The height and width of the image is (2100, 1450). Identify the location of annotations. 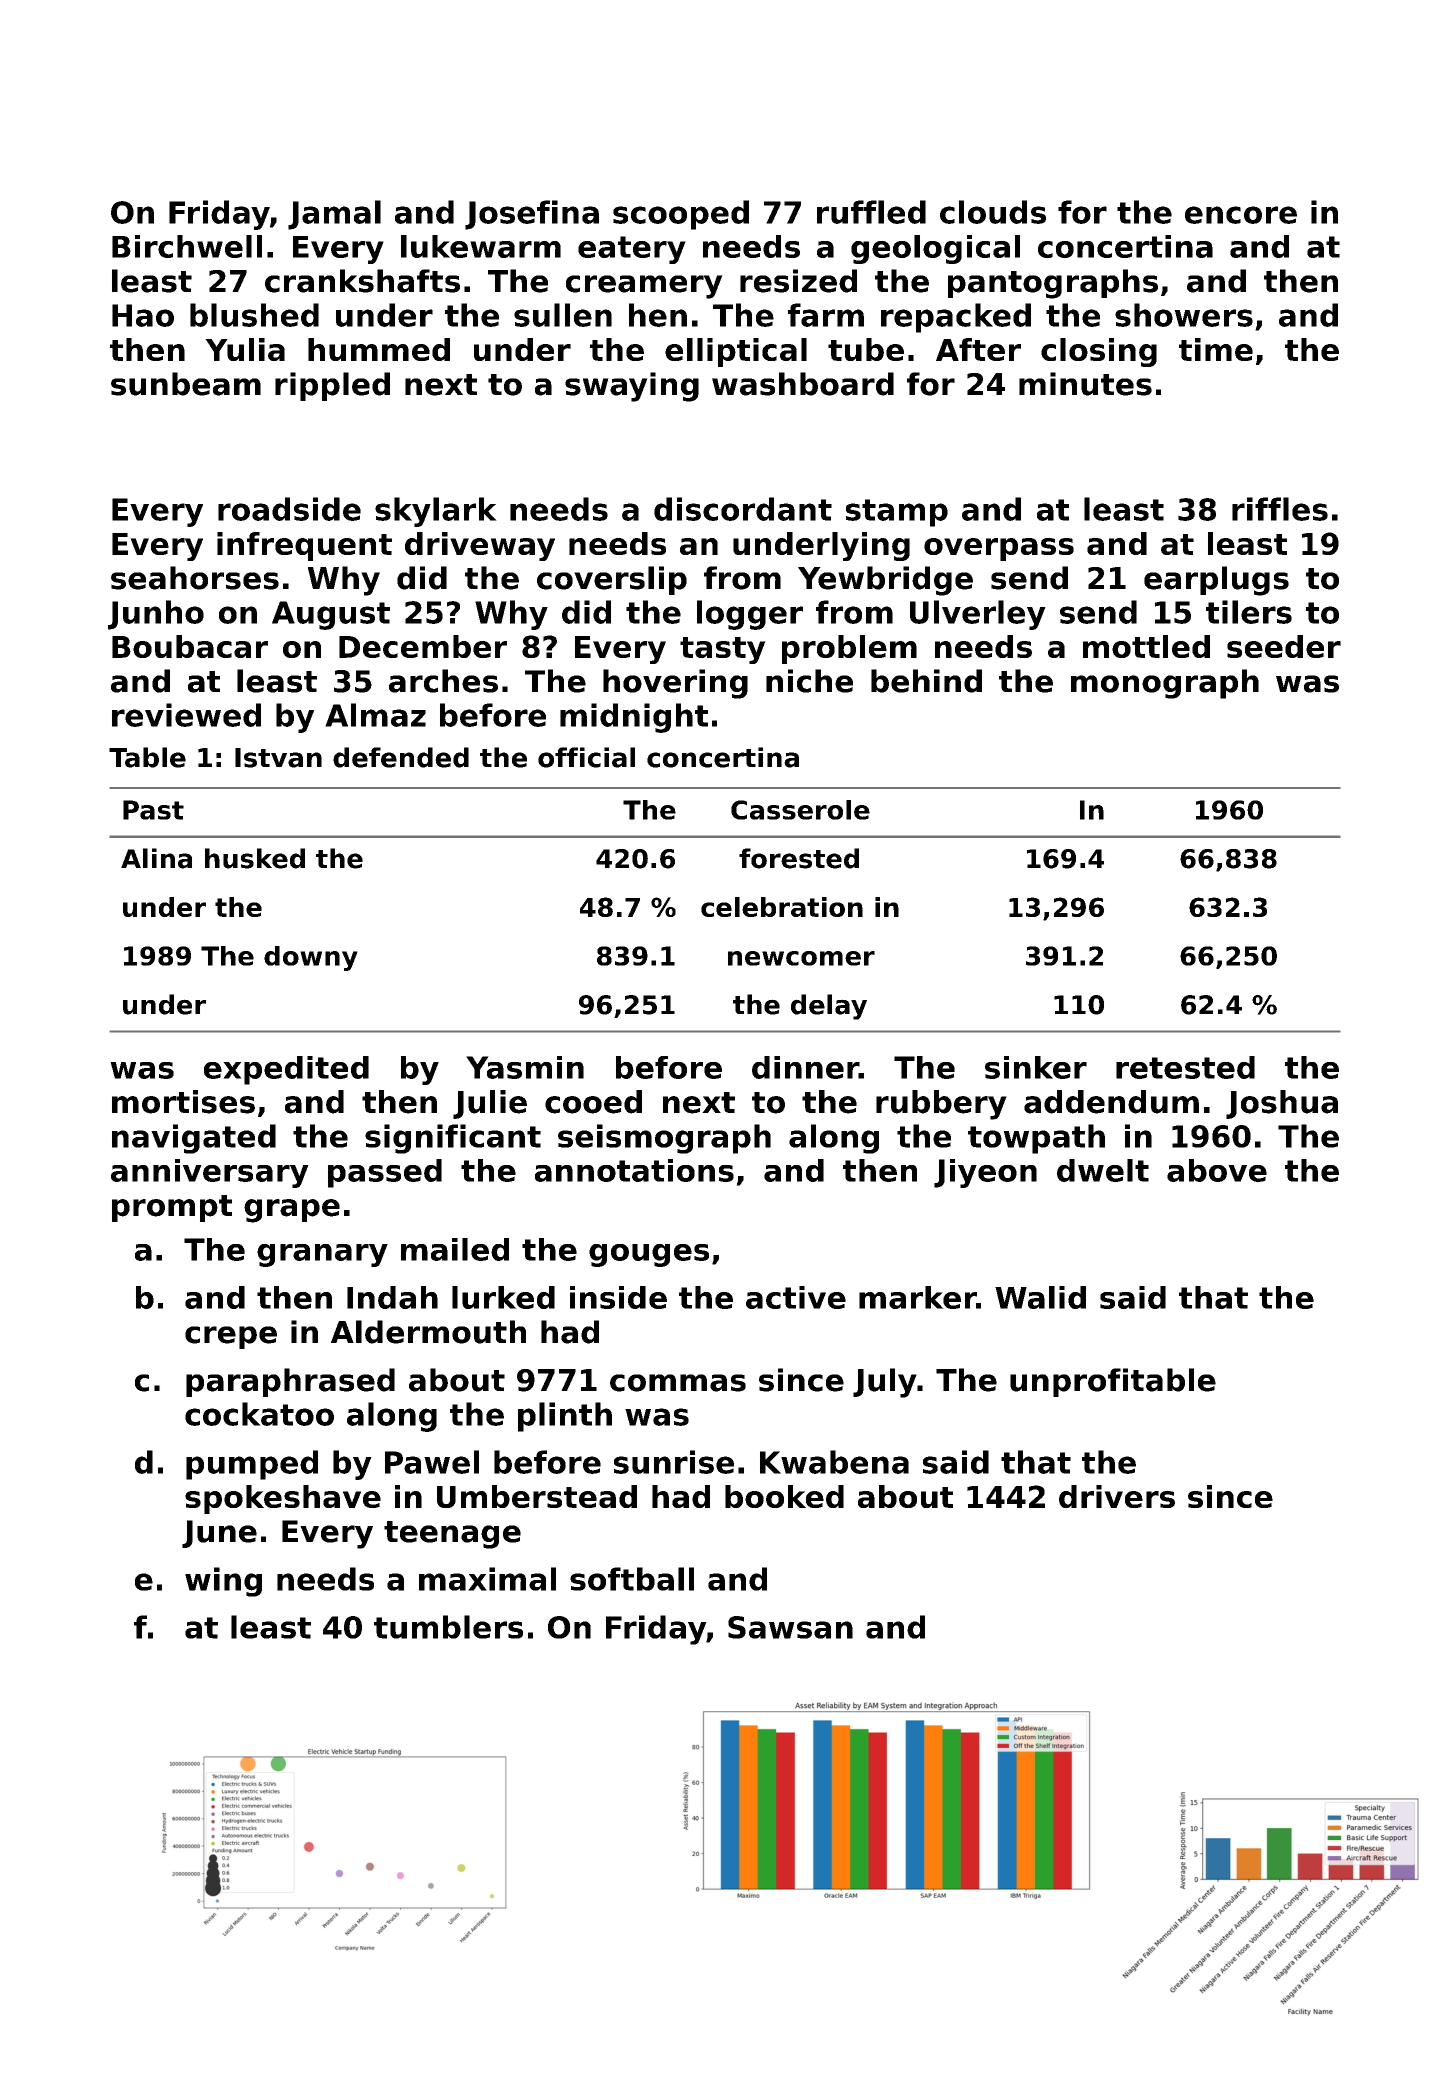
(634, 1170).
